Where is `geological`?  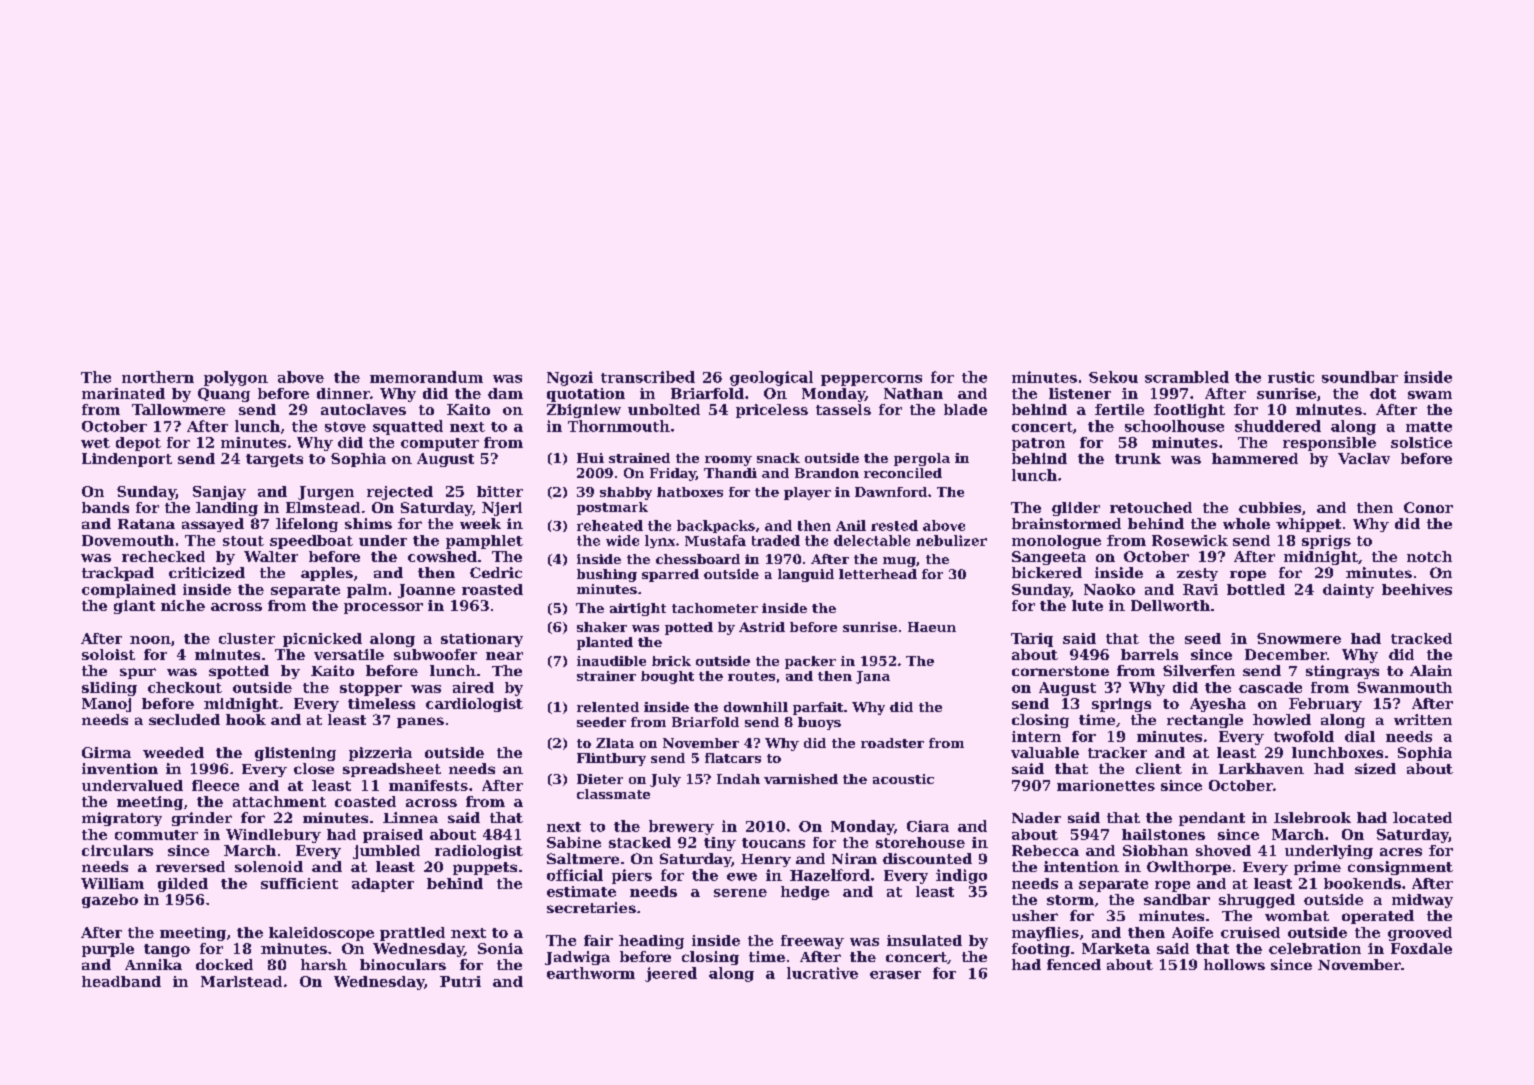 geological is located at coordinates (771, 378).
